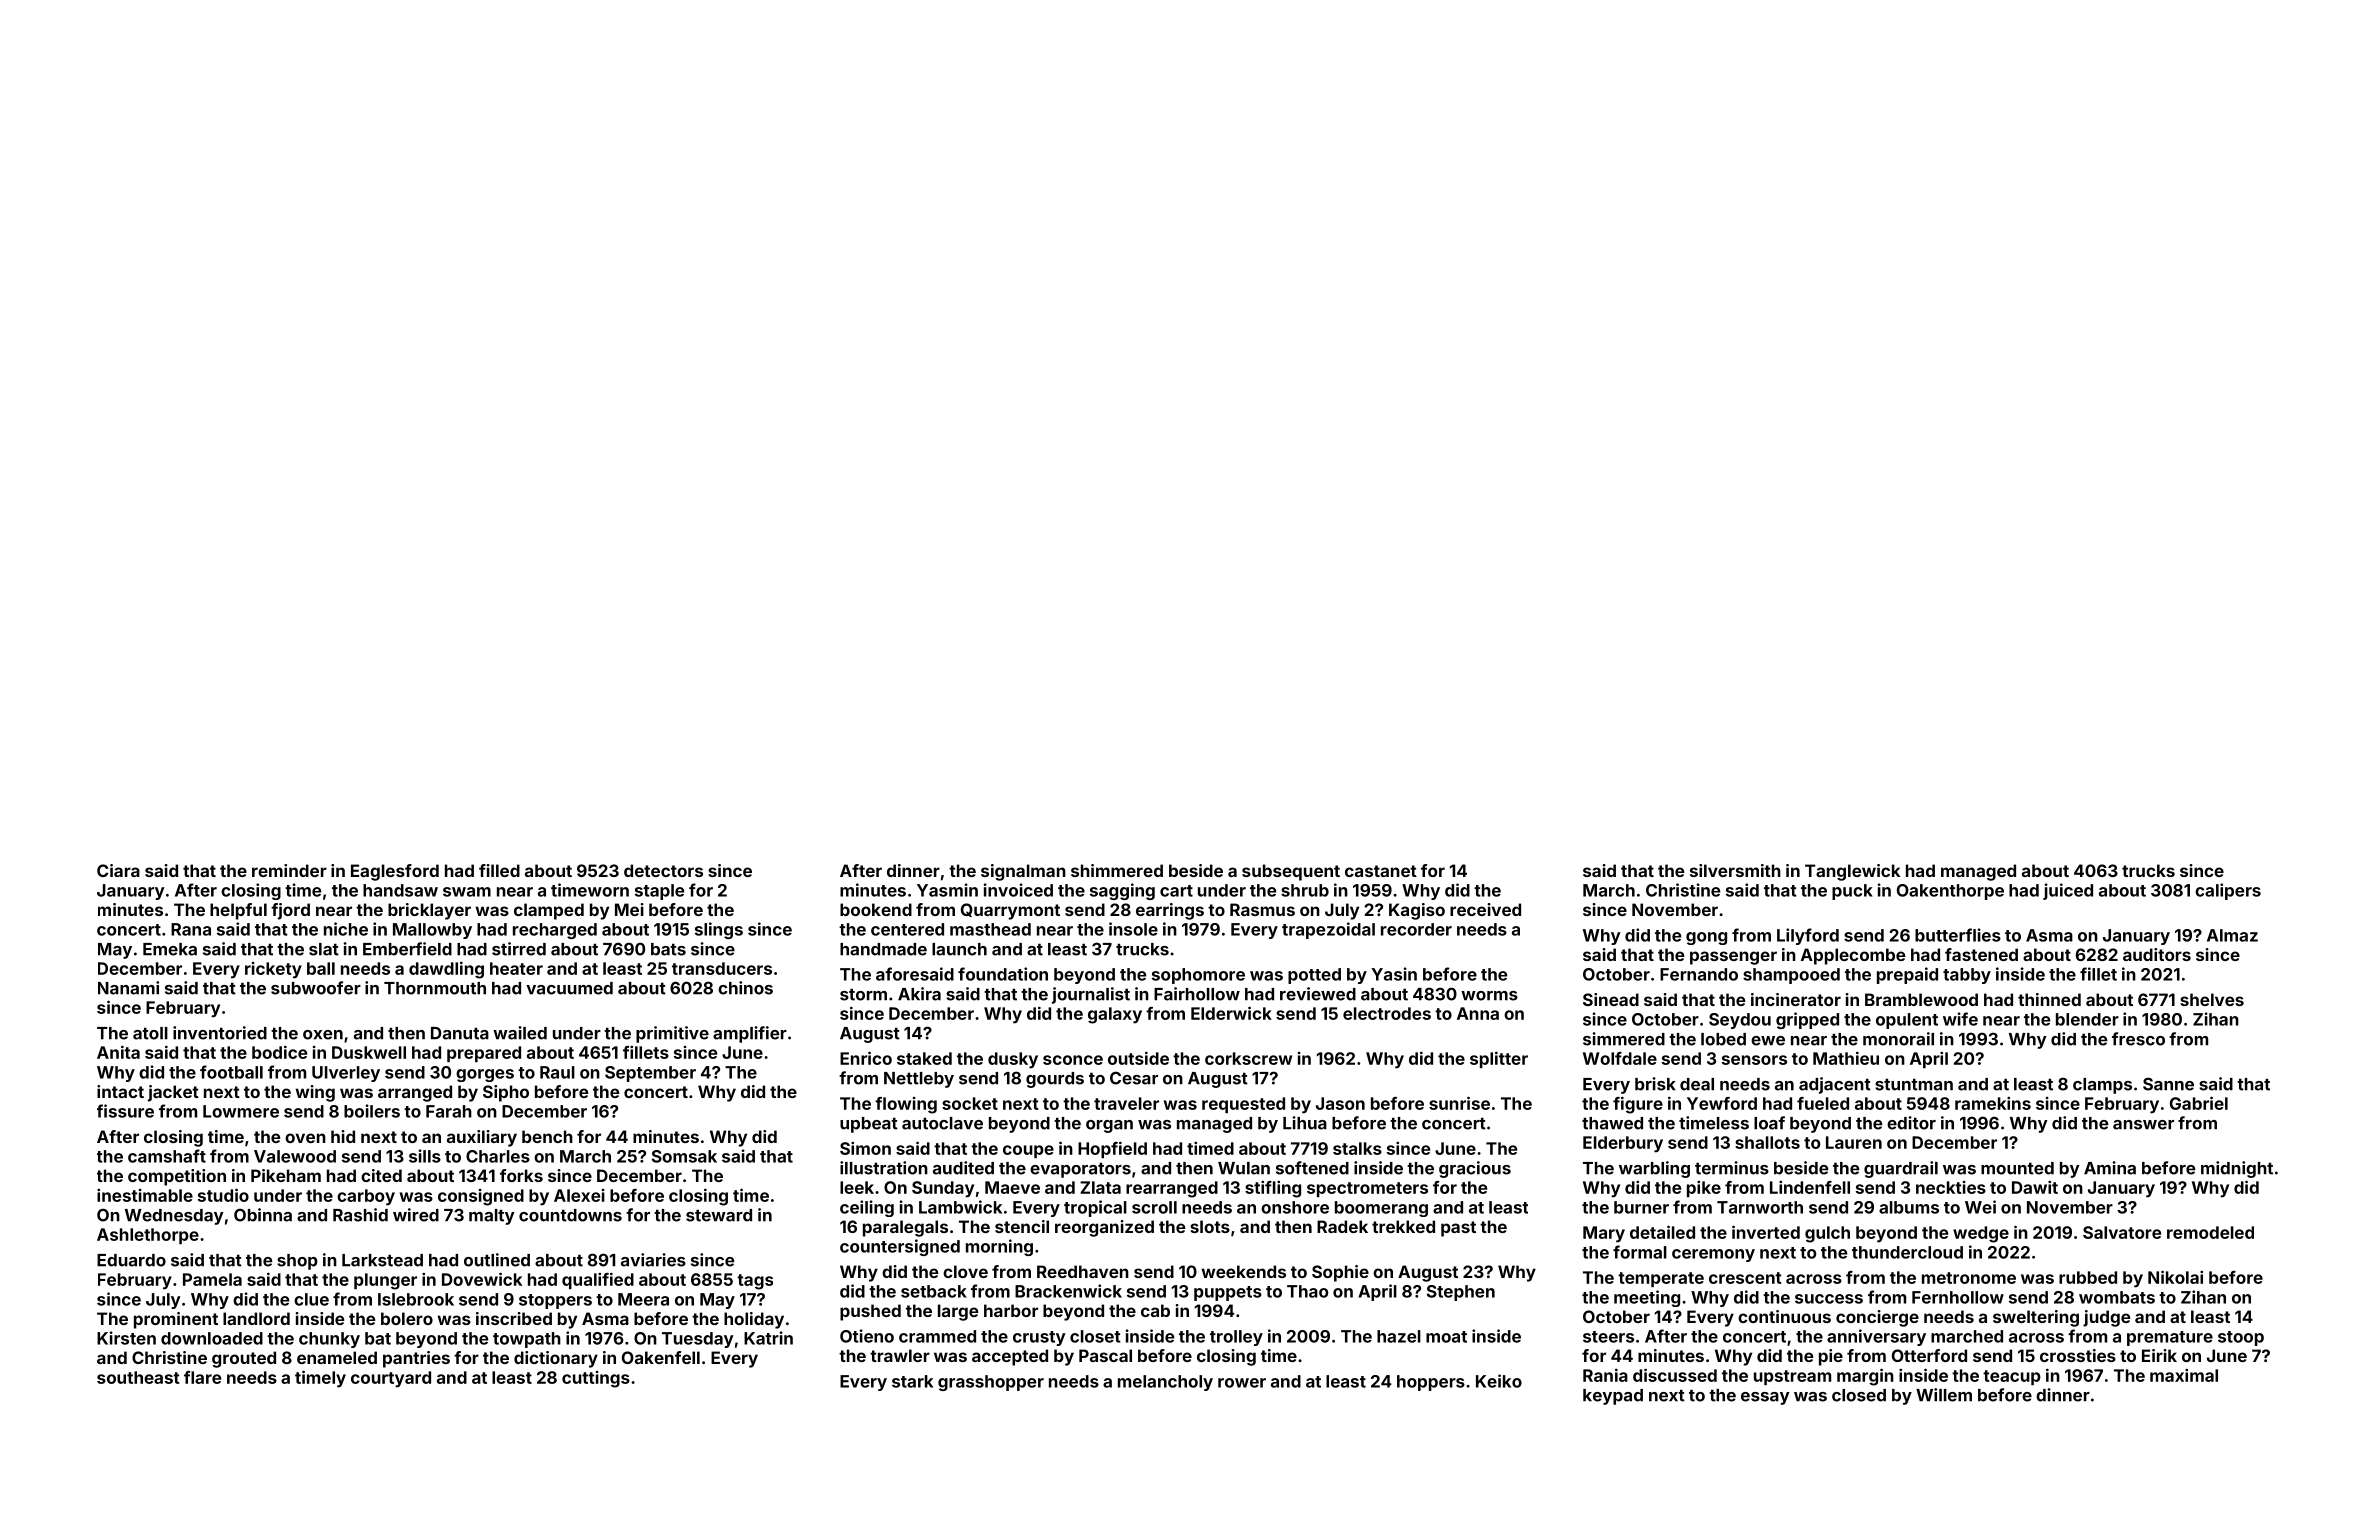 The height and width of the page is (1540, 2380). I want to click on stark, so click(912, 1381).
